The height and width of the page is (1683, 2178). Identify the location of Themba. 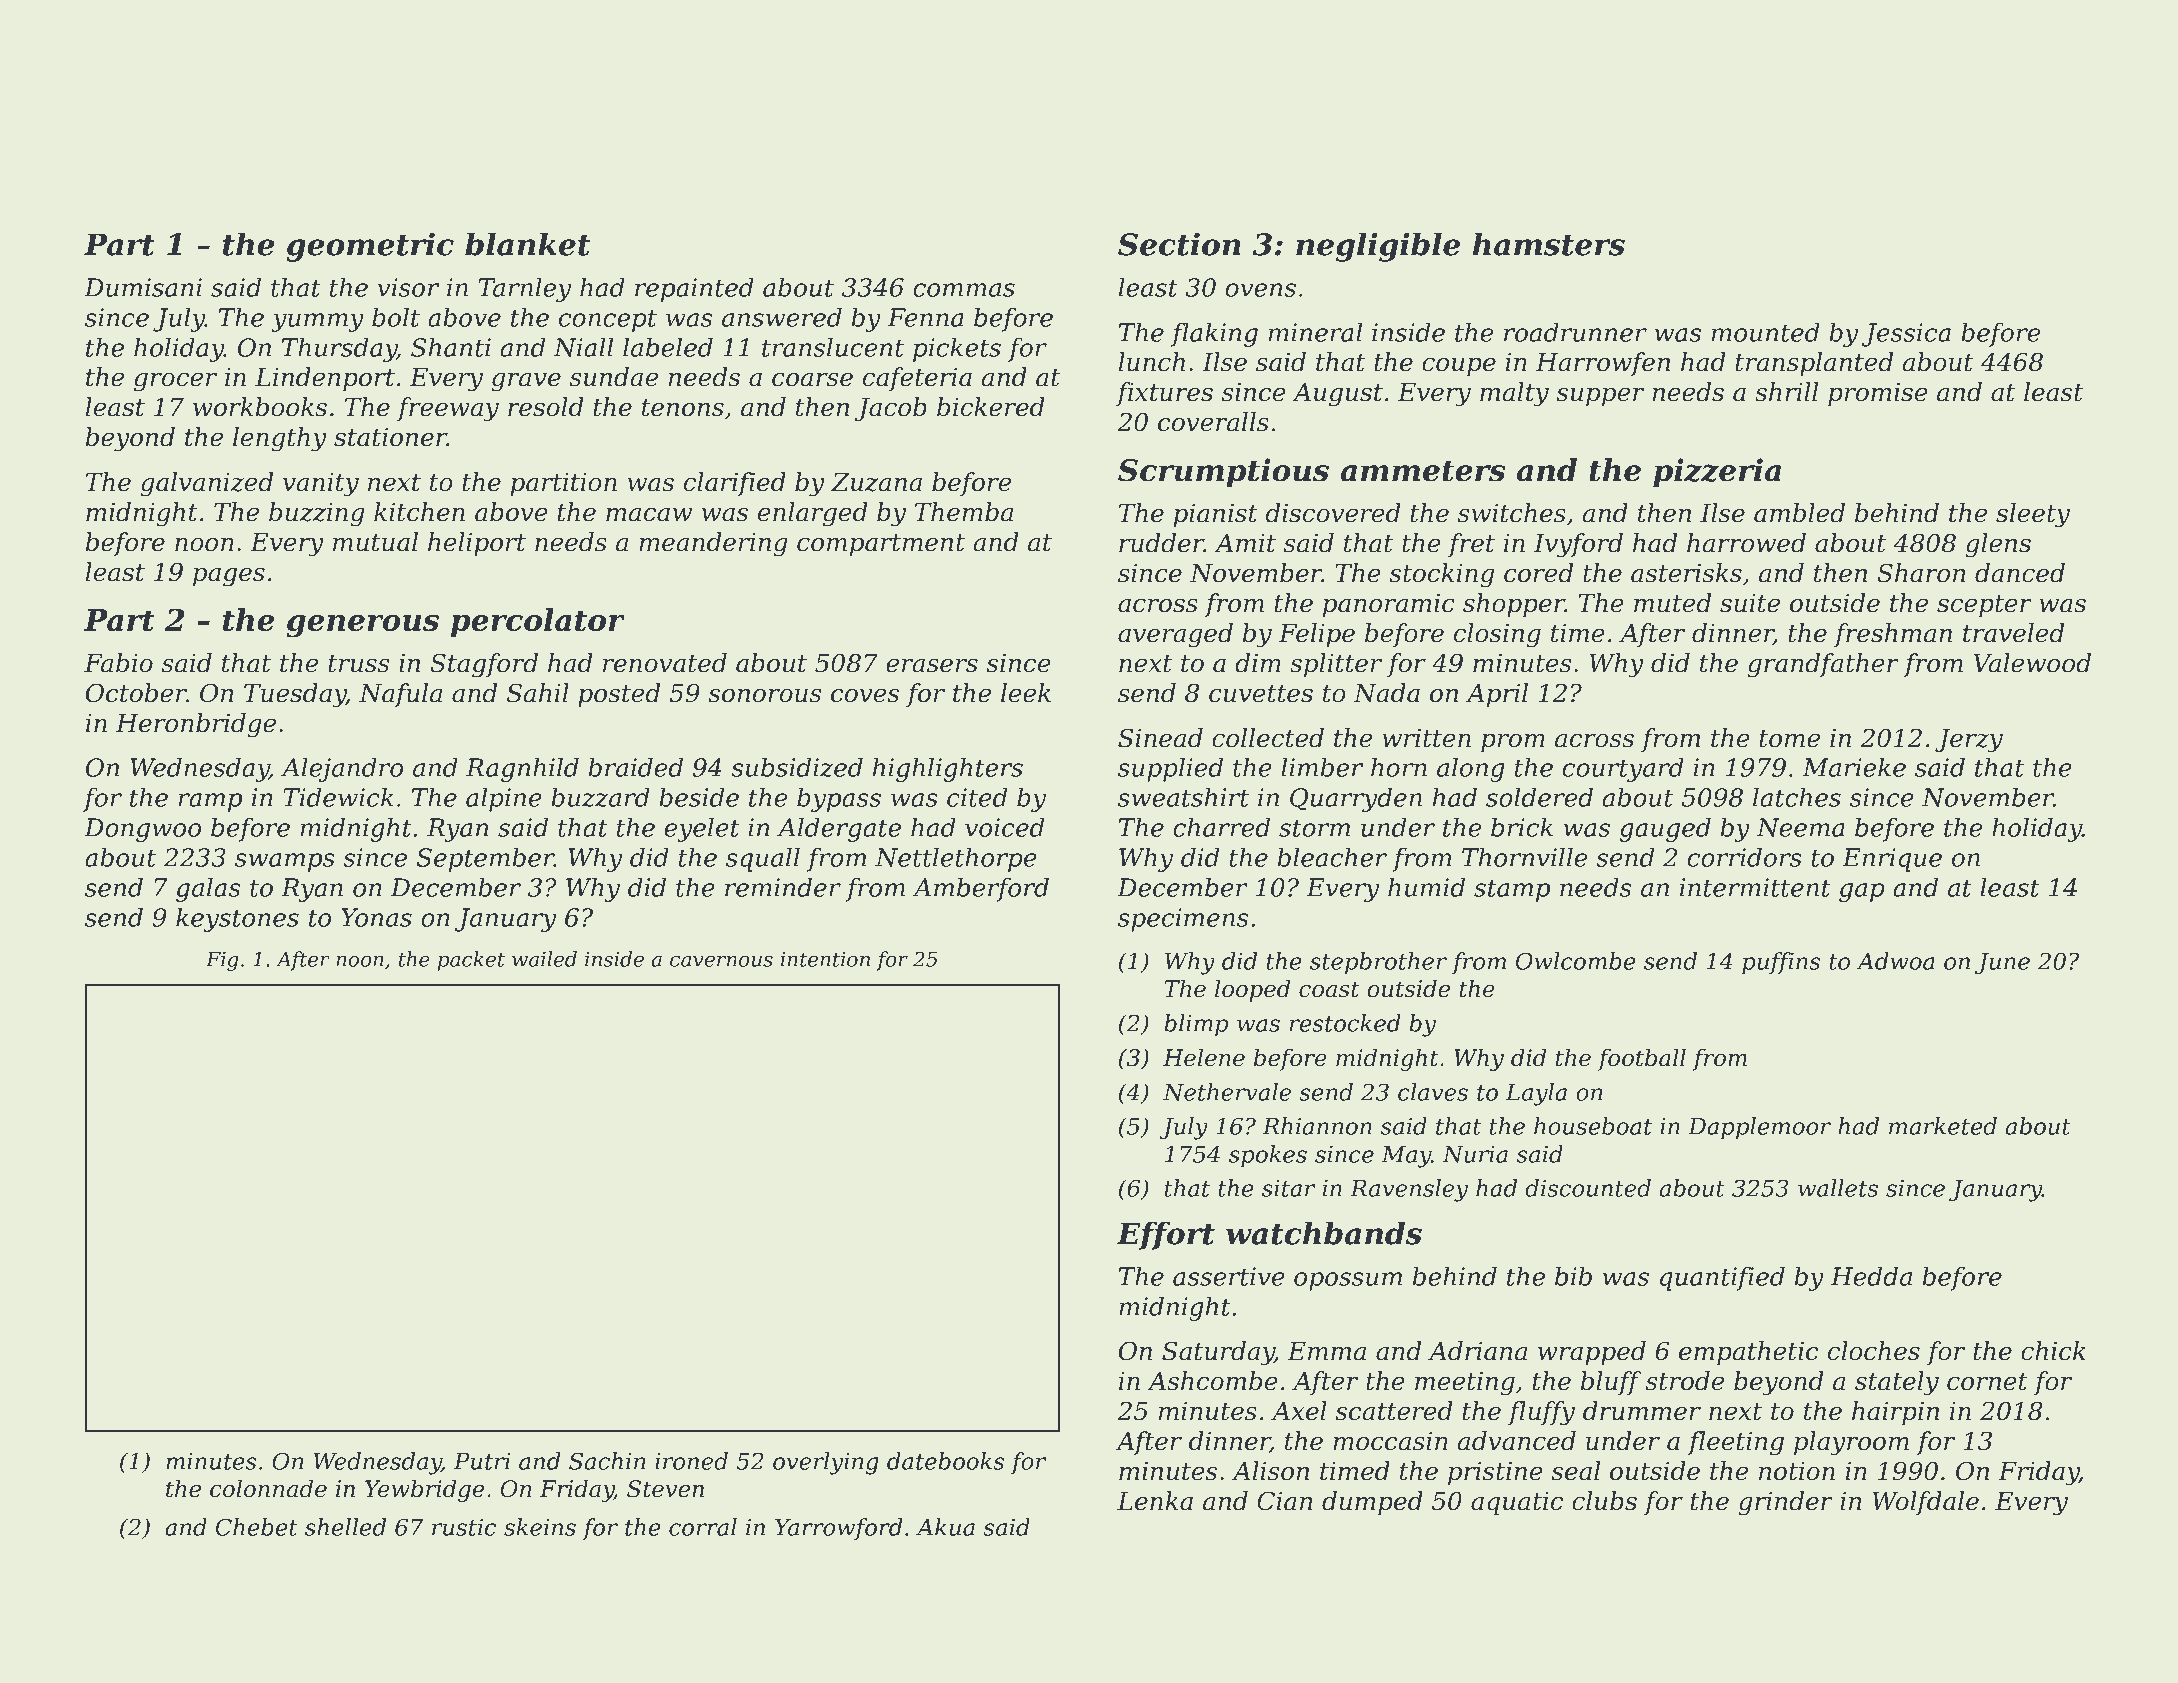
(964, 512).
